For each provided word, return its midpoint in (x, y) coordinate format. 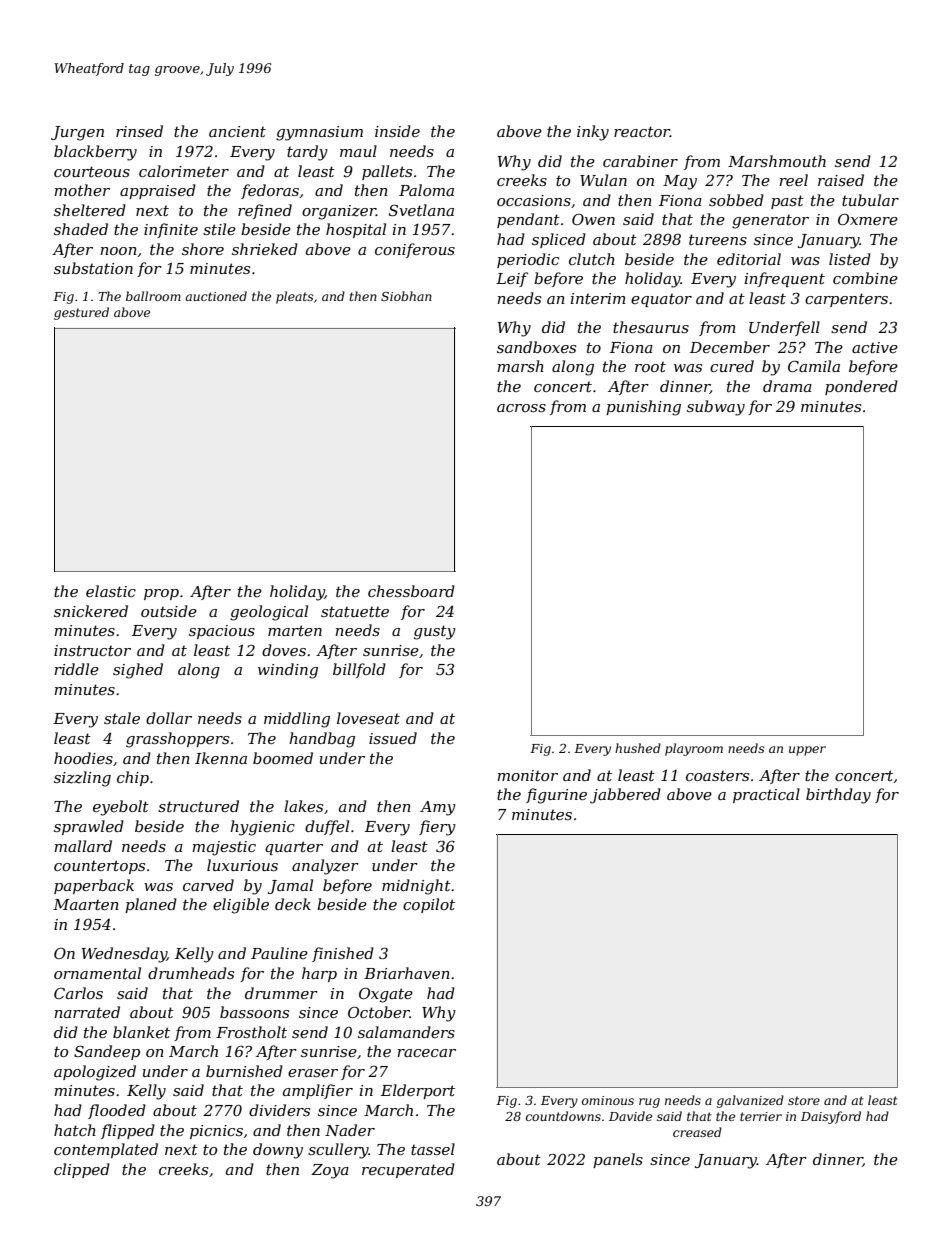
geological (269, 613)
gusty (435, 632)
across (521, 408)
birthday (838, 796)
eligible (241, 906)
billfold (359, 670)
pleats (295, 297)
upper (807, 751)
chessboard (411, 591)
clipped (82, 1170)
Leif (512, 279)
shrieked (265, 249)
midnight (416, 887)
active (875, 347)
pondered (861, 387)
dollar (169, 718)
